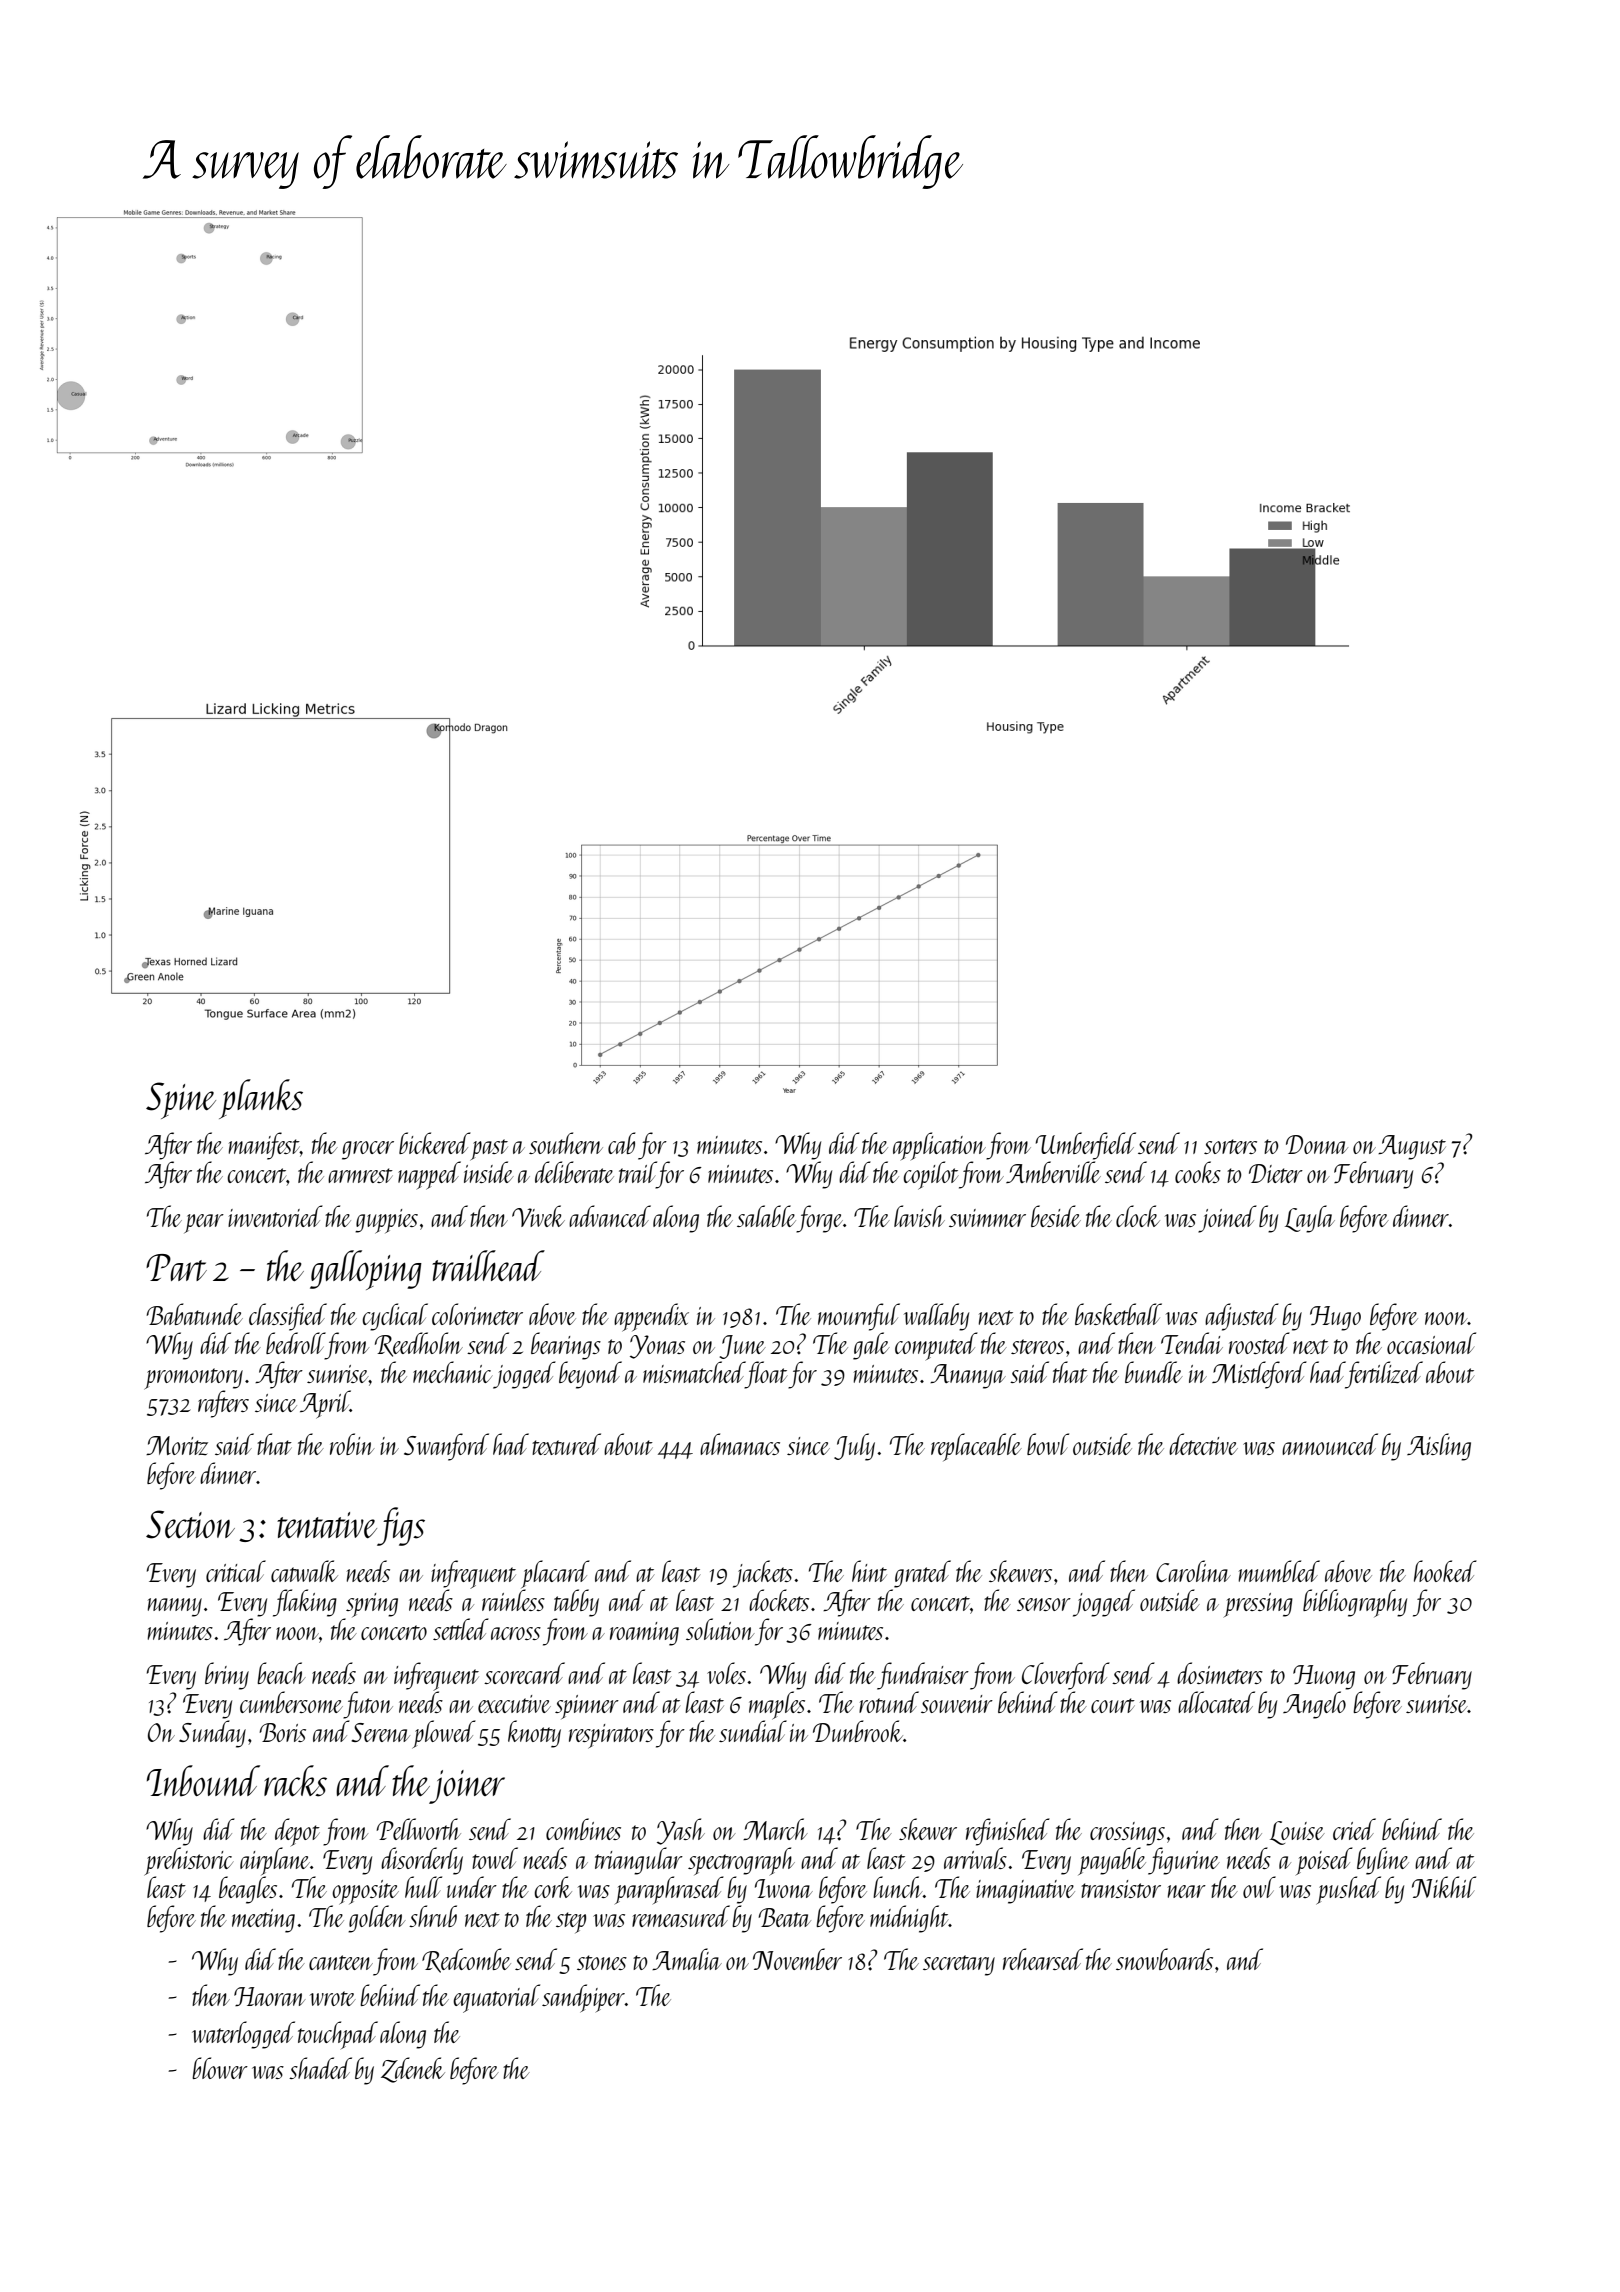 The height and width of the screenshot is (2292, 1620). I want to click on lunch, so click(898, 1887).
